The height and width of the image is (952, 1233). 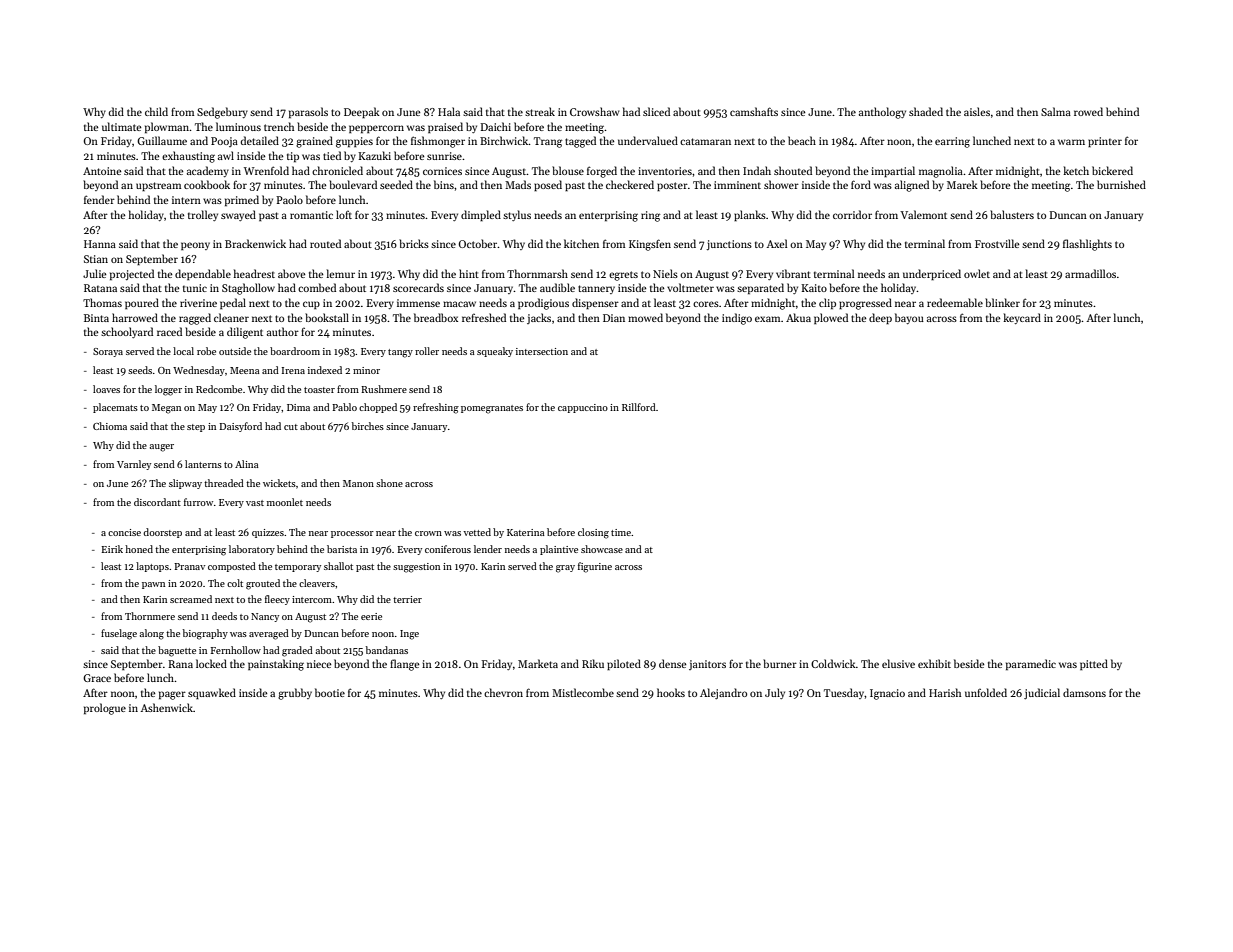 I want to click on Salma, so click(x=1056, y=111).
